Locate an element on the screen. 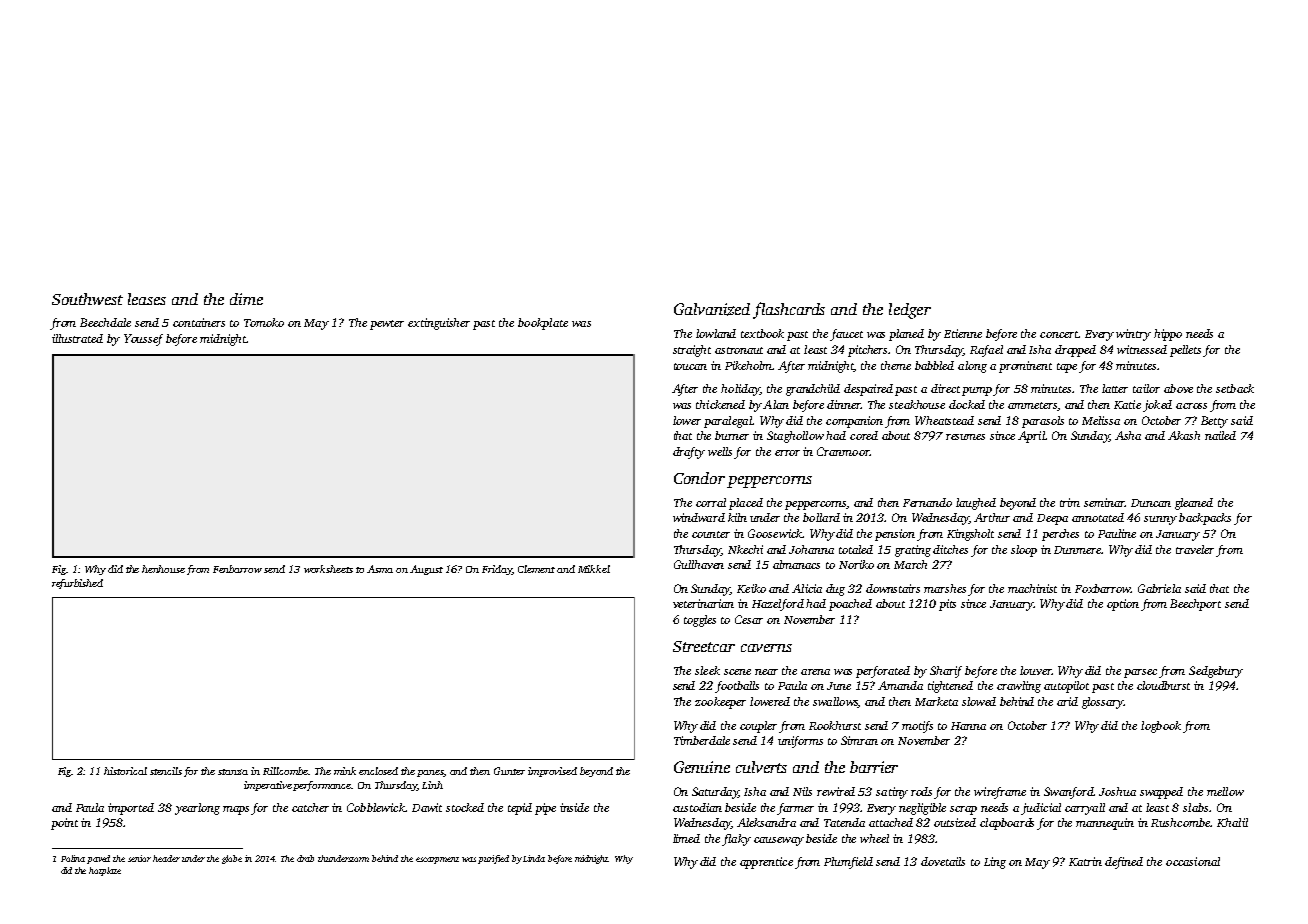 The height and width of the screenshot is (924, 1308). outsized is located at coordinates (955, 822).
